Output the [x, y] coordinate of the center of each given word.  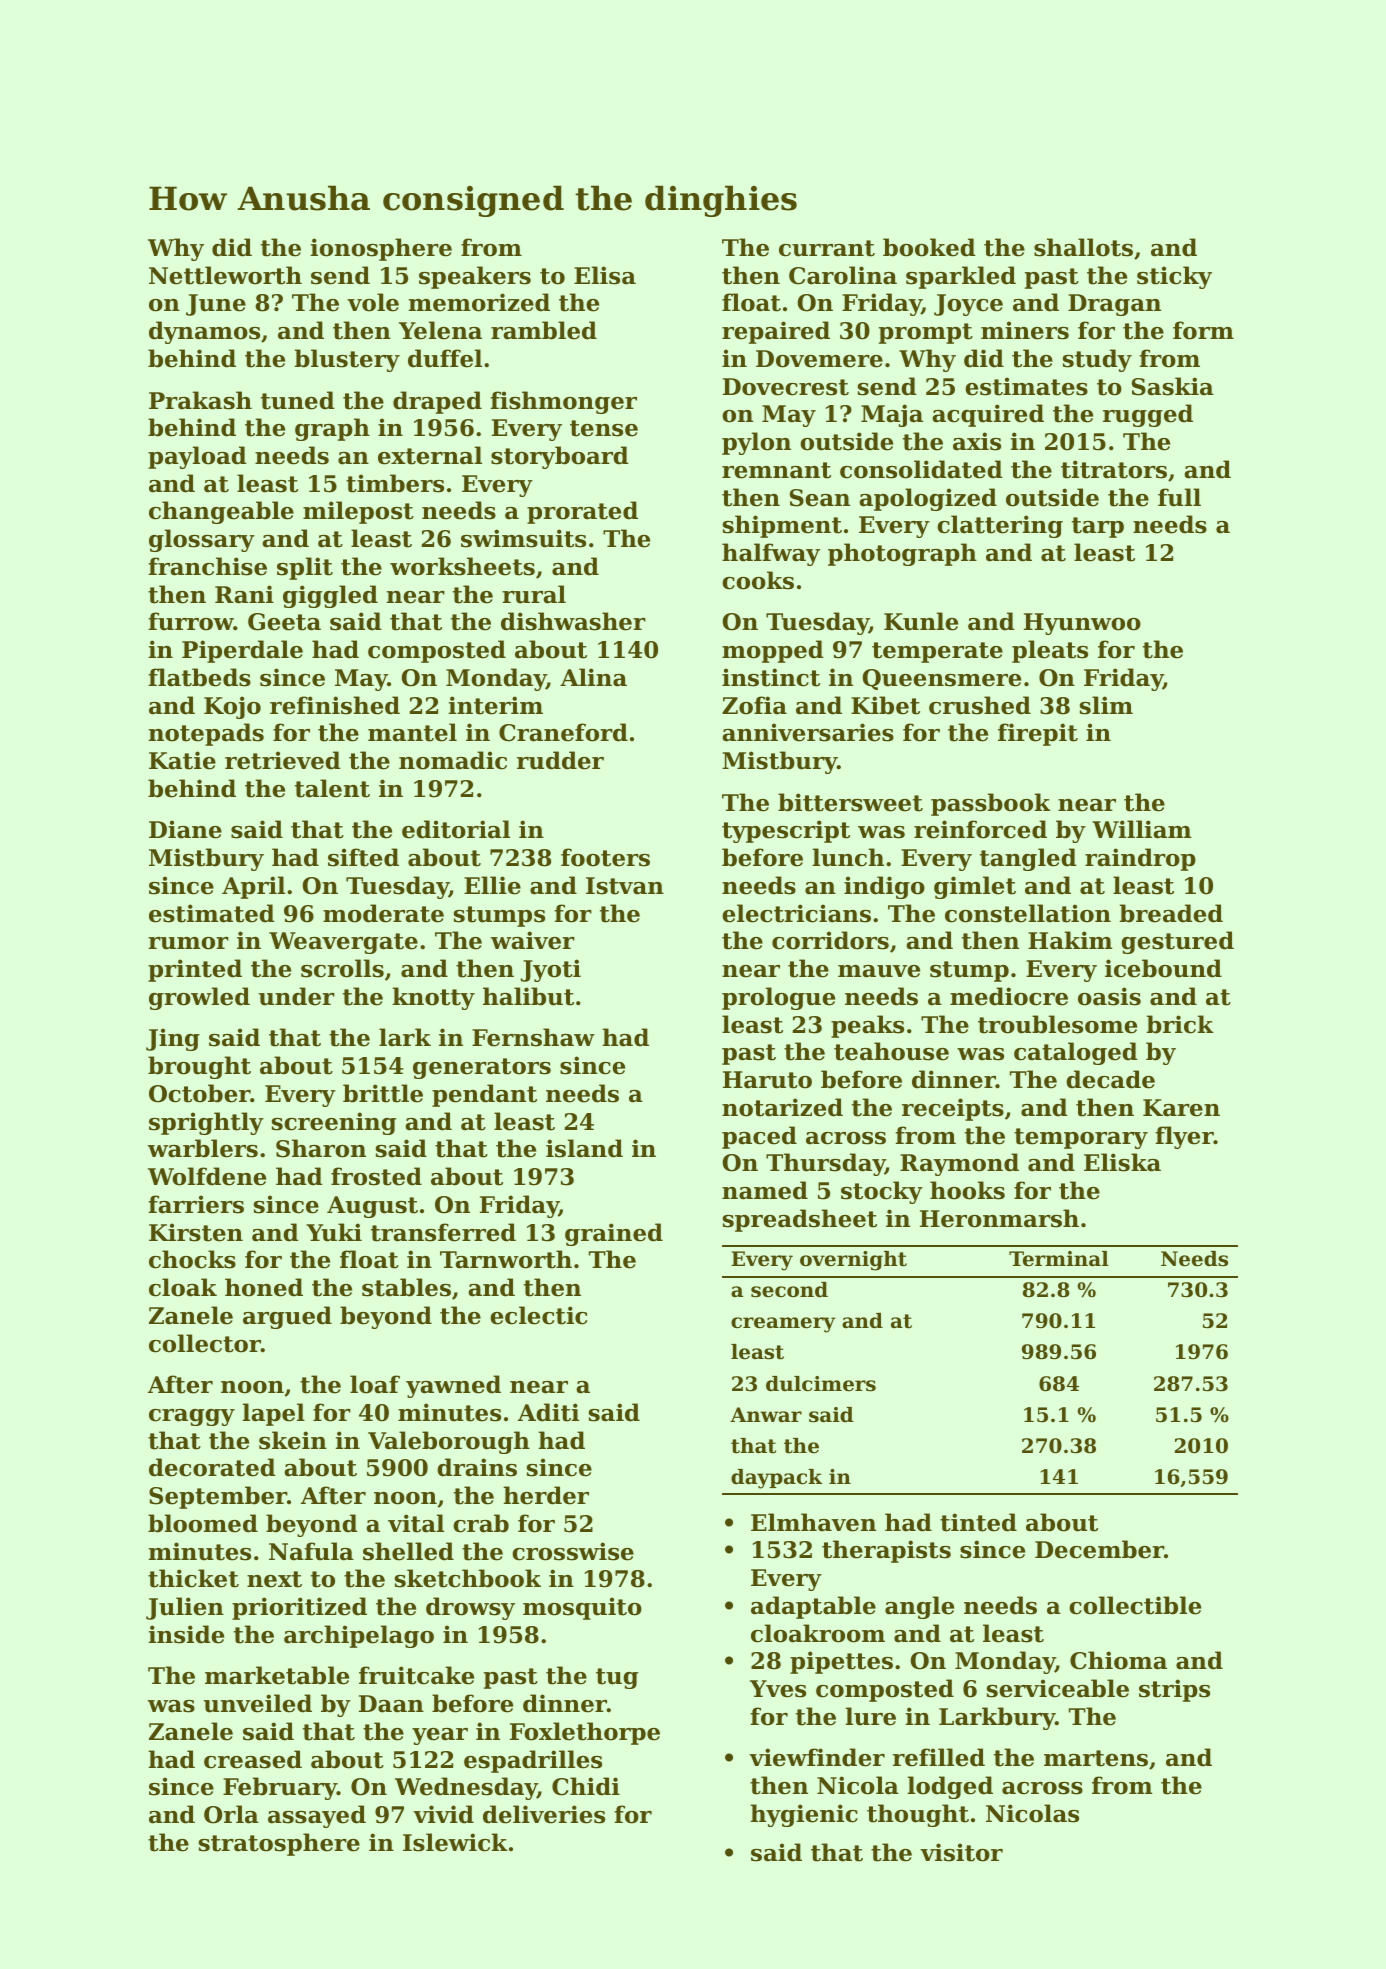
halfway [771, 554]
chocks [192, 1259]
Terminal [1059, 1259]
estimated [212, 913]
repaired [776, 332]
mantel [412, 732]
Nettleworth [225, 275]
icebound [1163, 968]
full [1179, 497]
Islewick [455, 1842]
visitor [961, 1852]
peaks [867, 1026]
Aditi [548, 1412]
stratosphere [279, 1844]
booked [929, 247]
